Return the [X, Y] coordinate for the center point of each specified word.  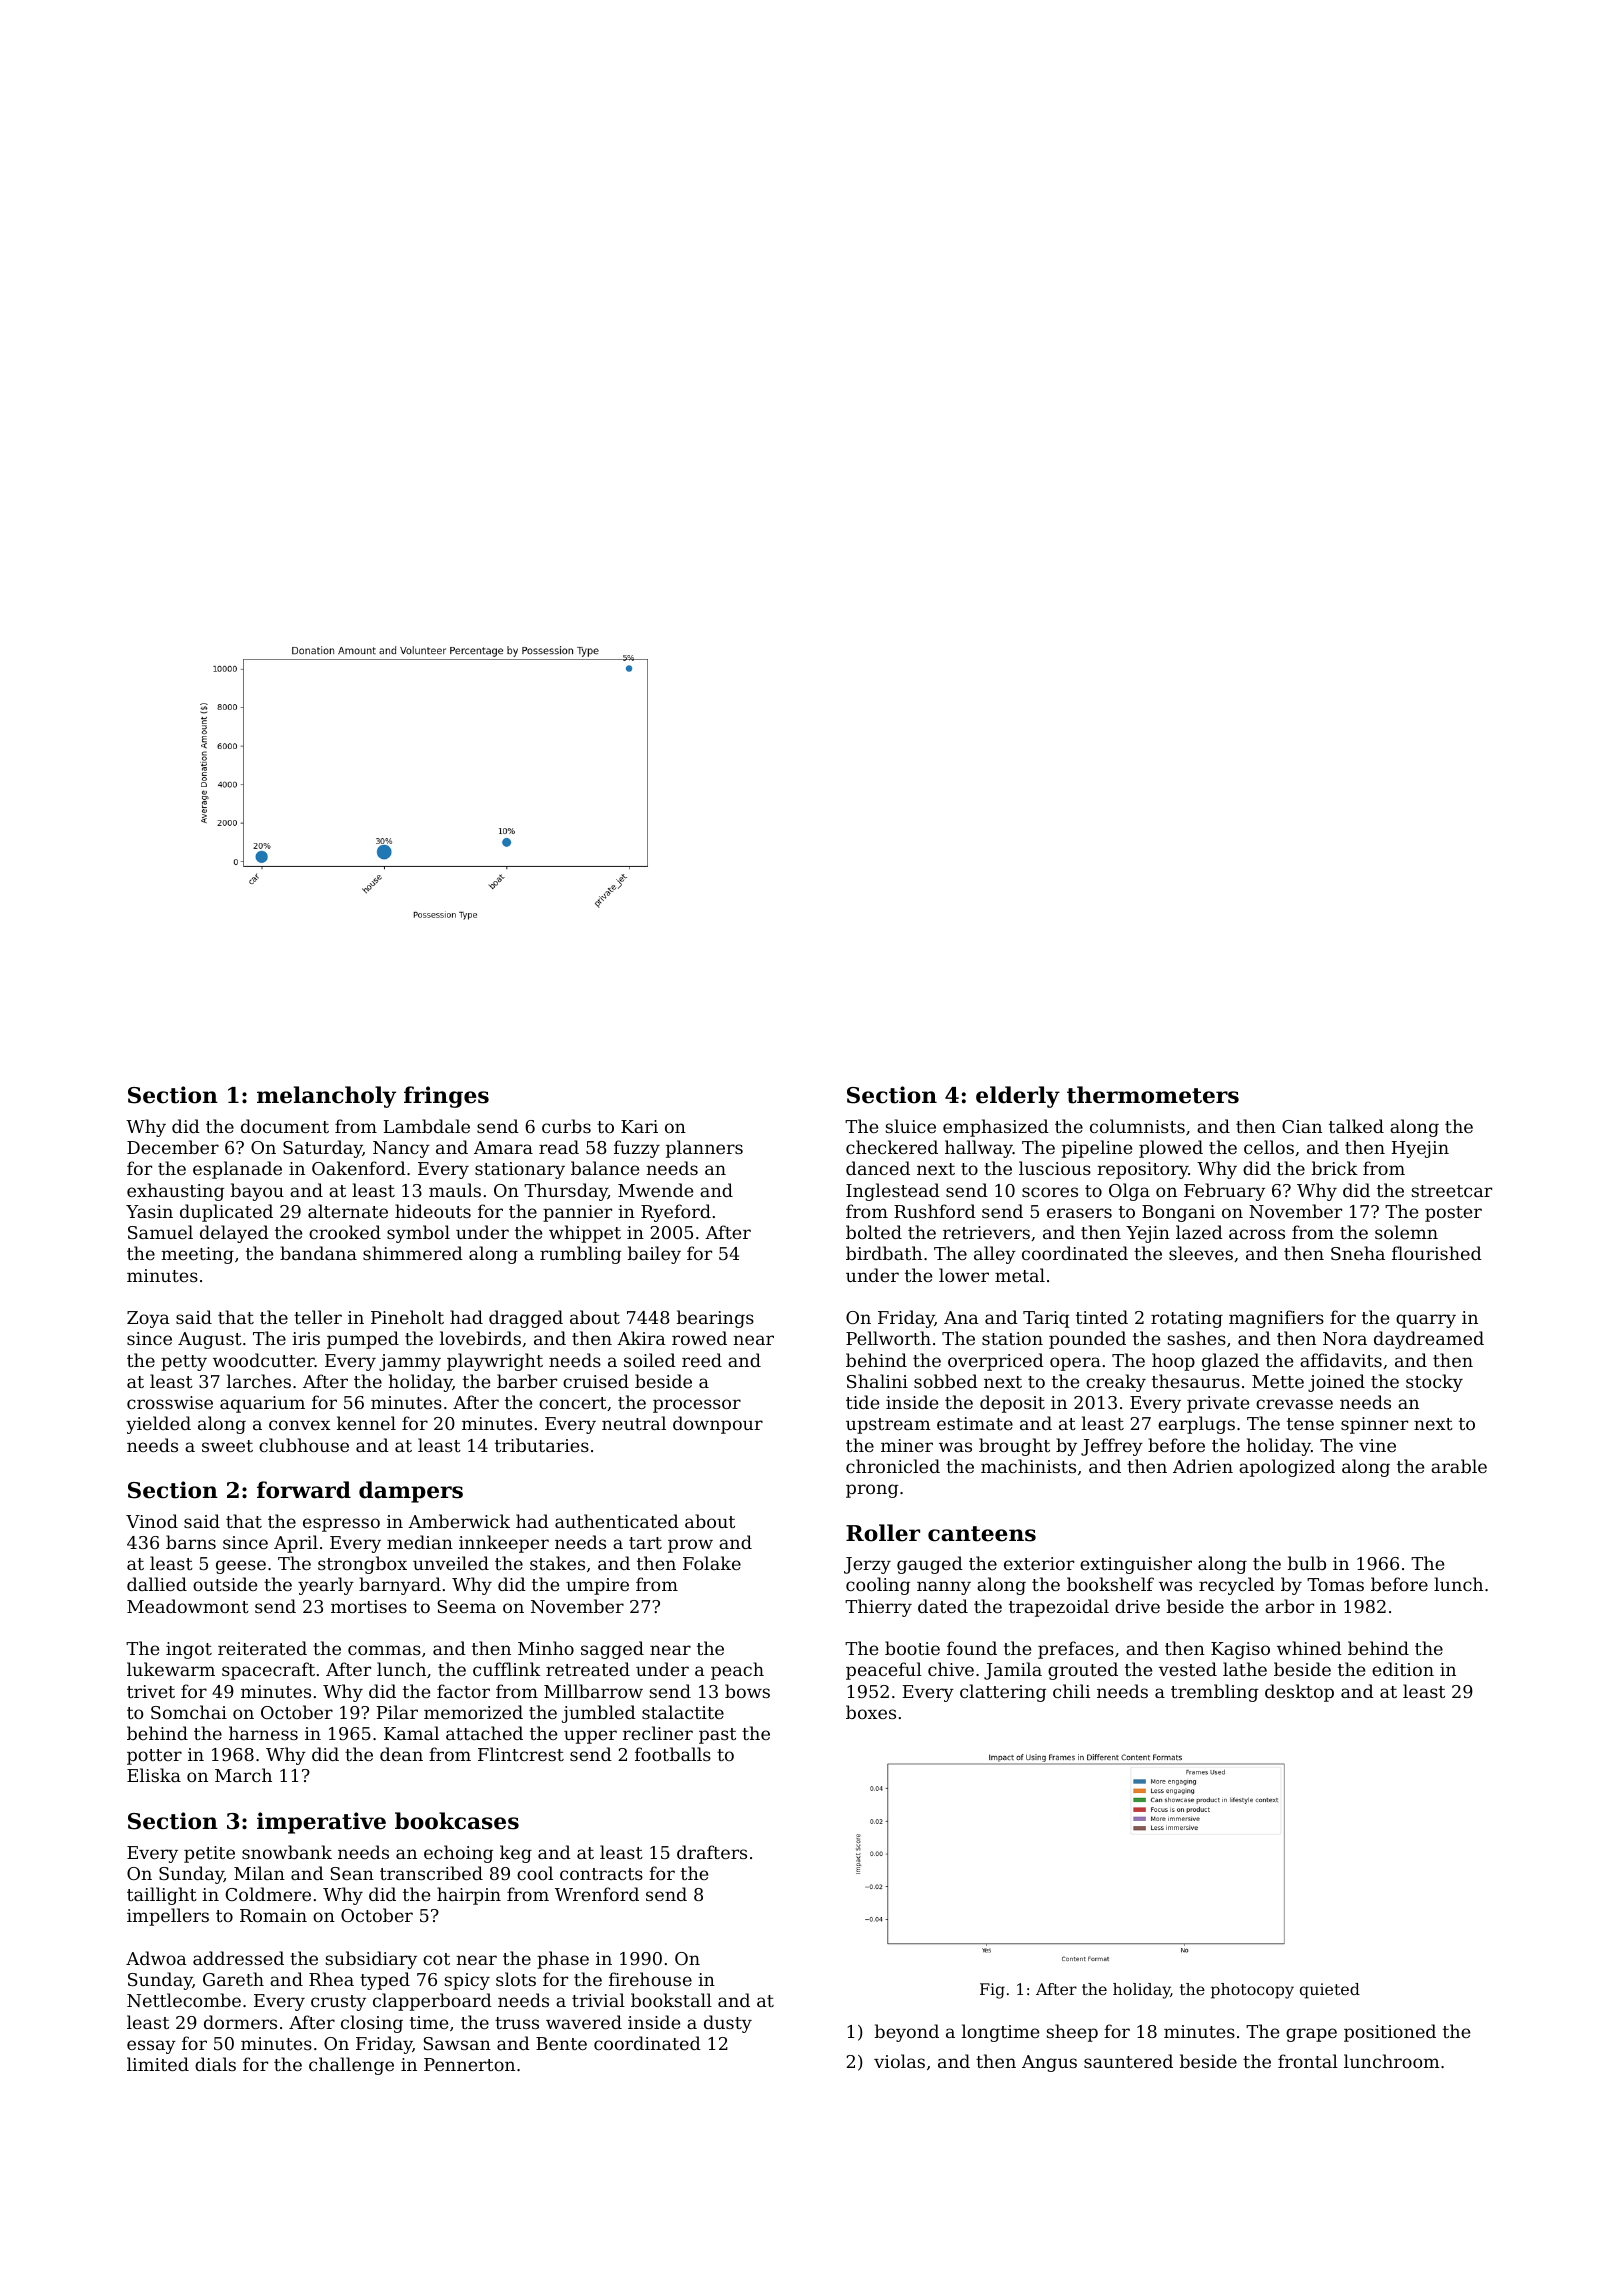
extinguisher [1136, 1565]
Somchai [189, 1712]
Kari [639, 1126]
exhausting [175, 1192]
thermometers [1153, 1095]
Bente [561, 2043]
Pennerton [469, 2064]
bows [747, 1691]
